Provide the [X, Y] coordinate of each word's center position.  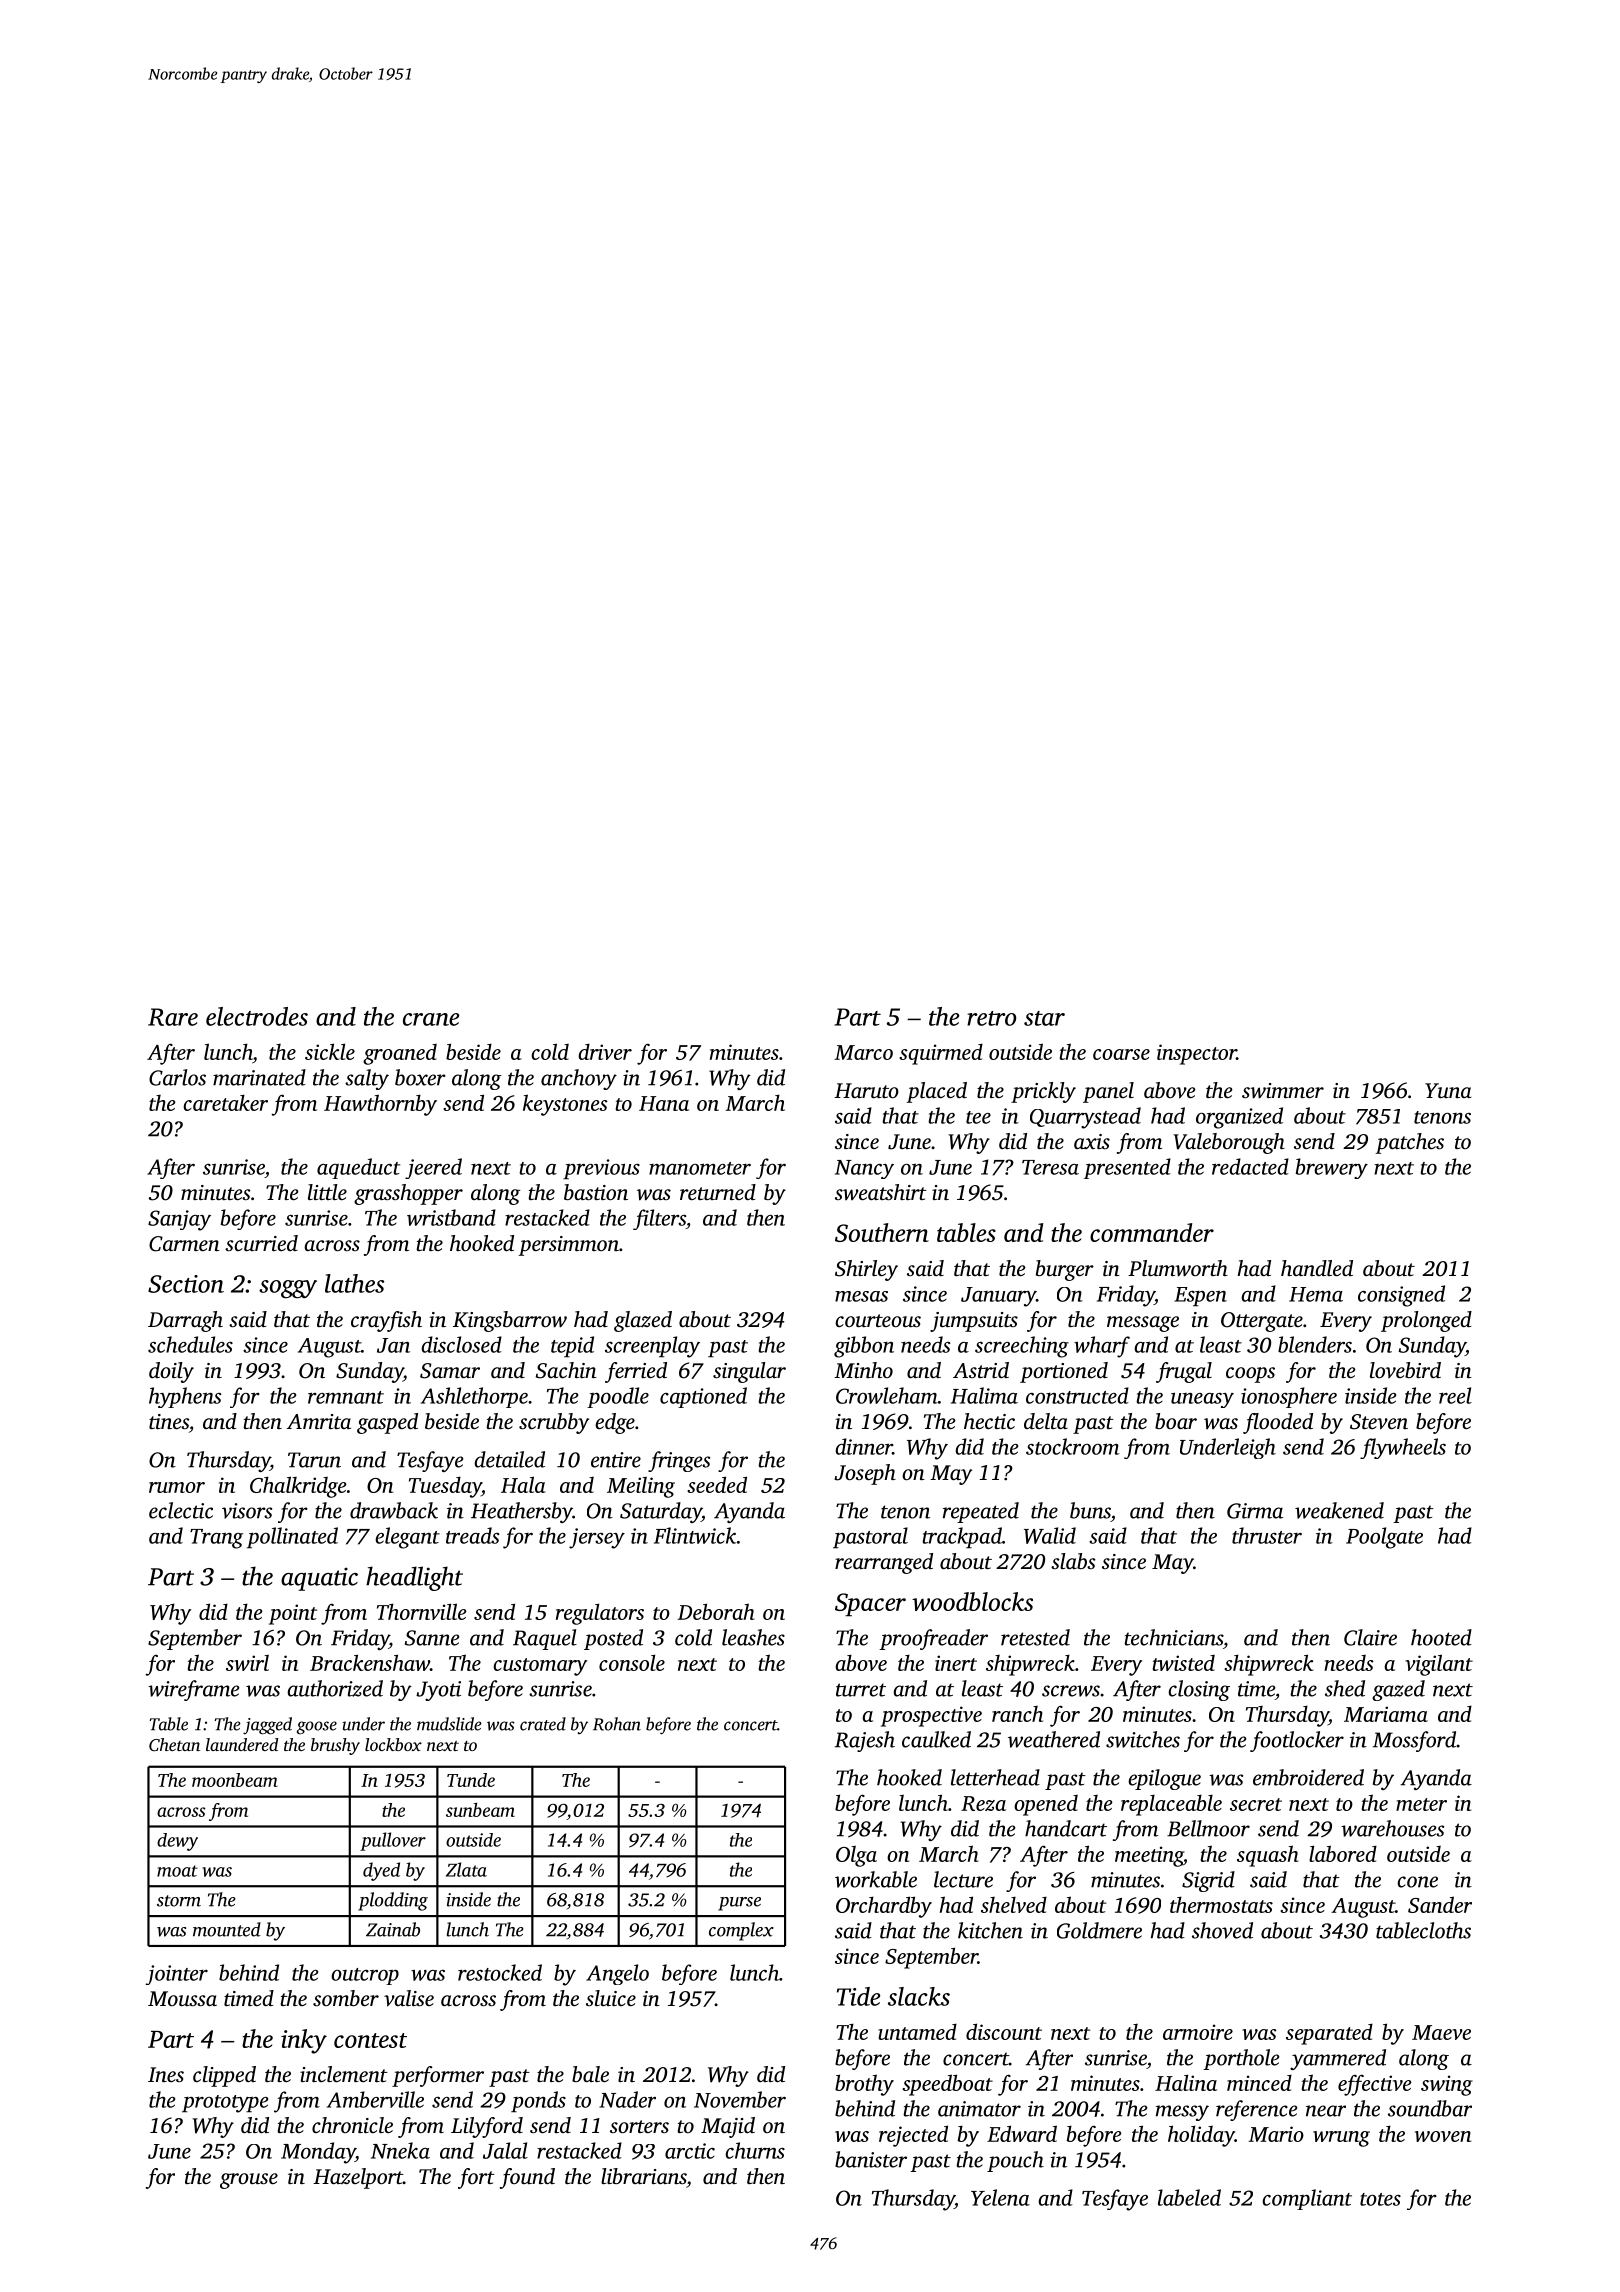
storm [179, 1901]
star [1044, 1018]
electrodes [257, 1016]
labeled [1189, 2197]
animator [979, 2109]
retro [991, 1018]
